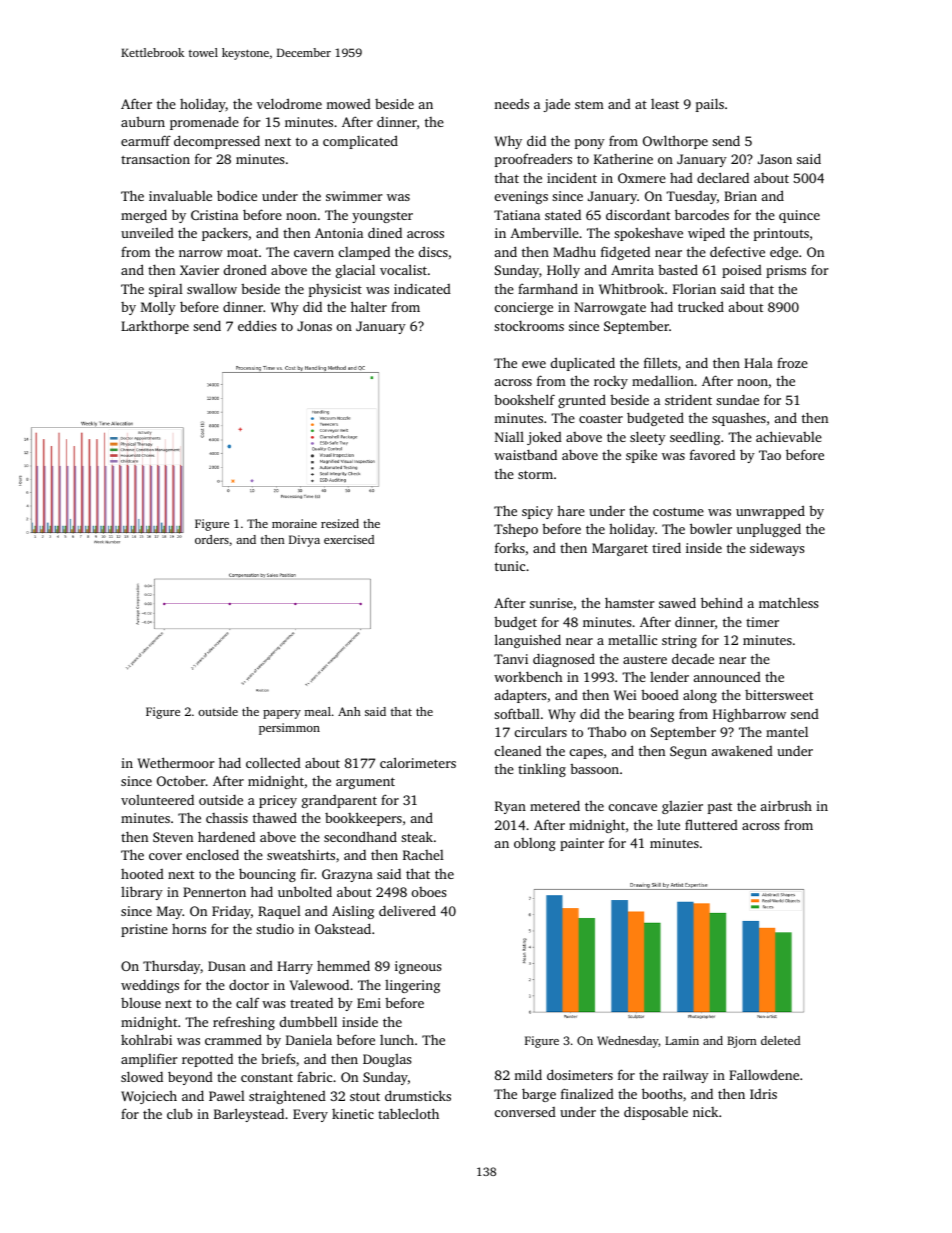 This document has width=952, height=1233. Describe the element at coordinates (555, 805) in the document. I see `metered` at that location.
